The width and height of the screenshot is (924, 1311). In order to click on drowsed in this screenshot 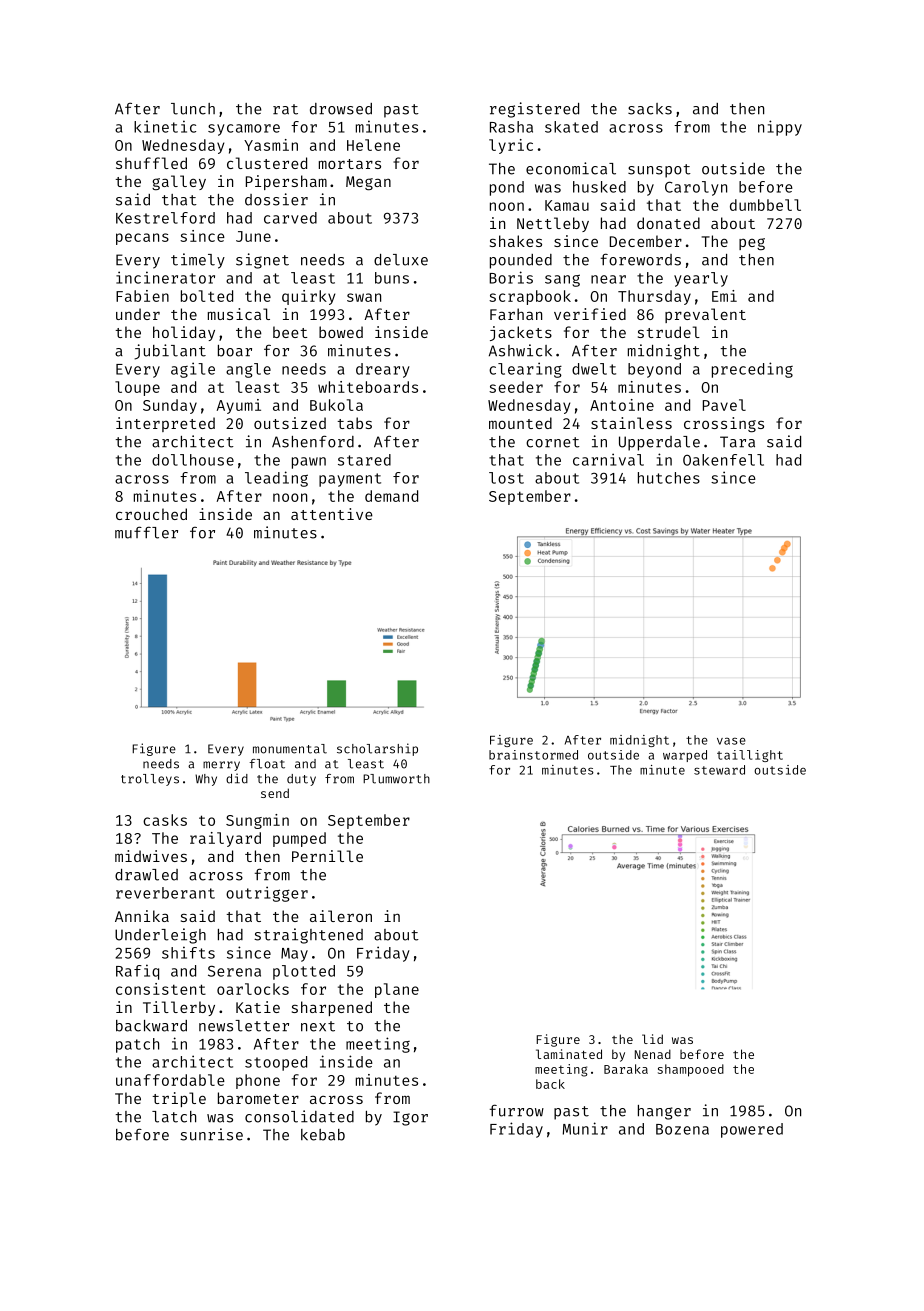, I will do `click(341, 109)`.
